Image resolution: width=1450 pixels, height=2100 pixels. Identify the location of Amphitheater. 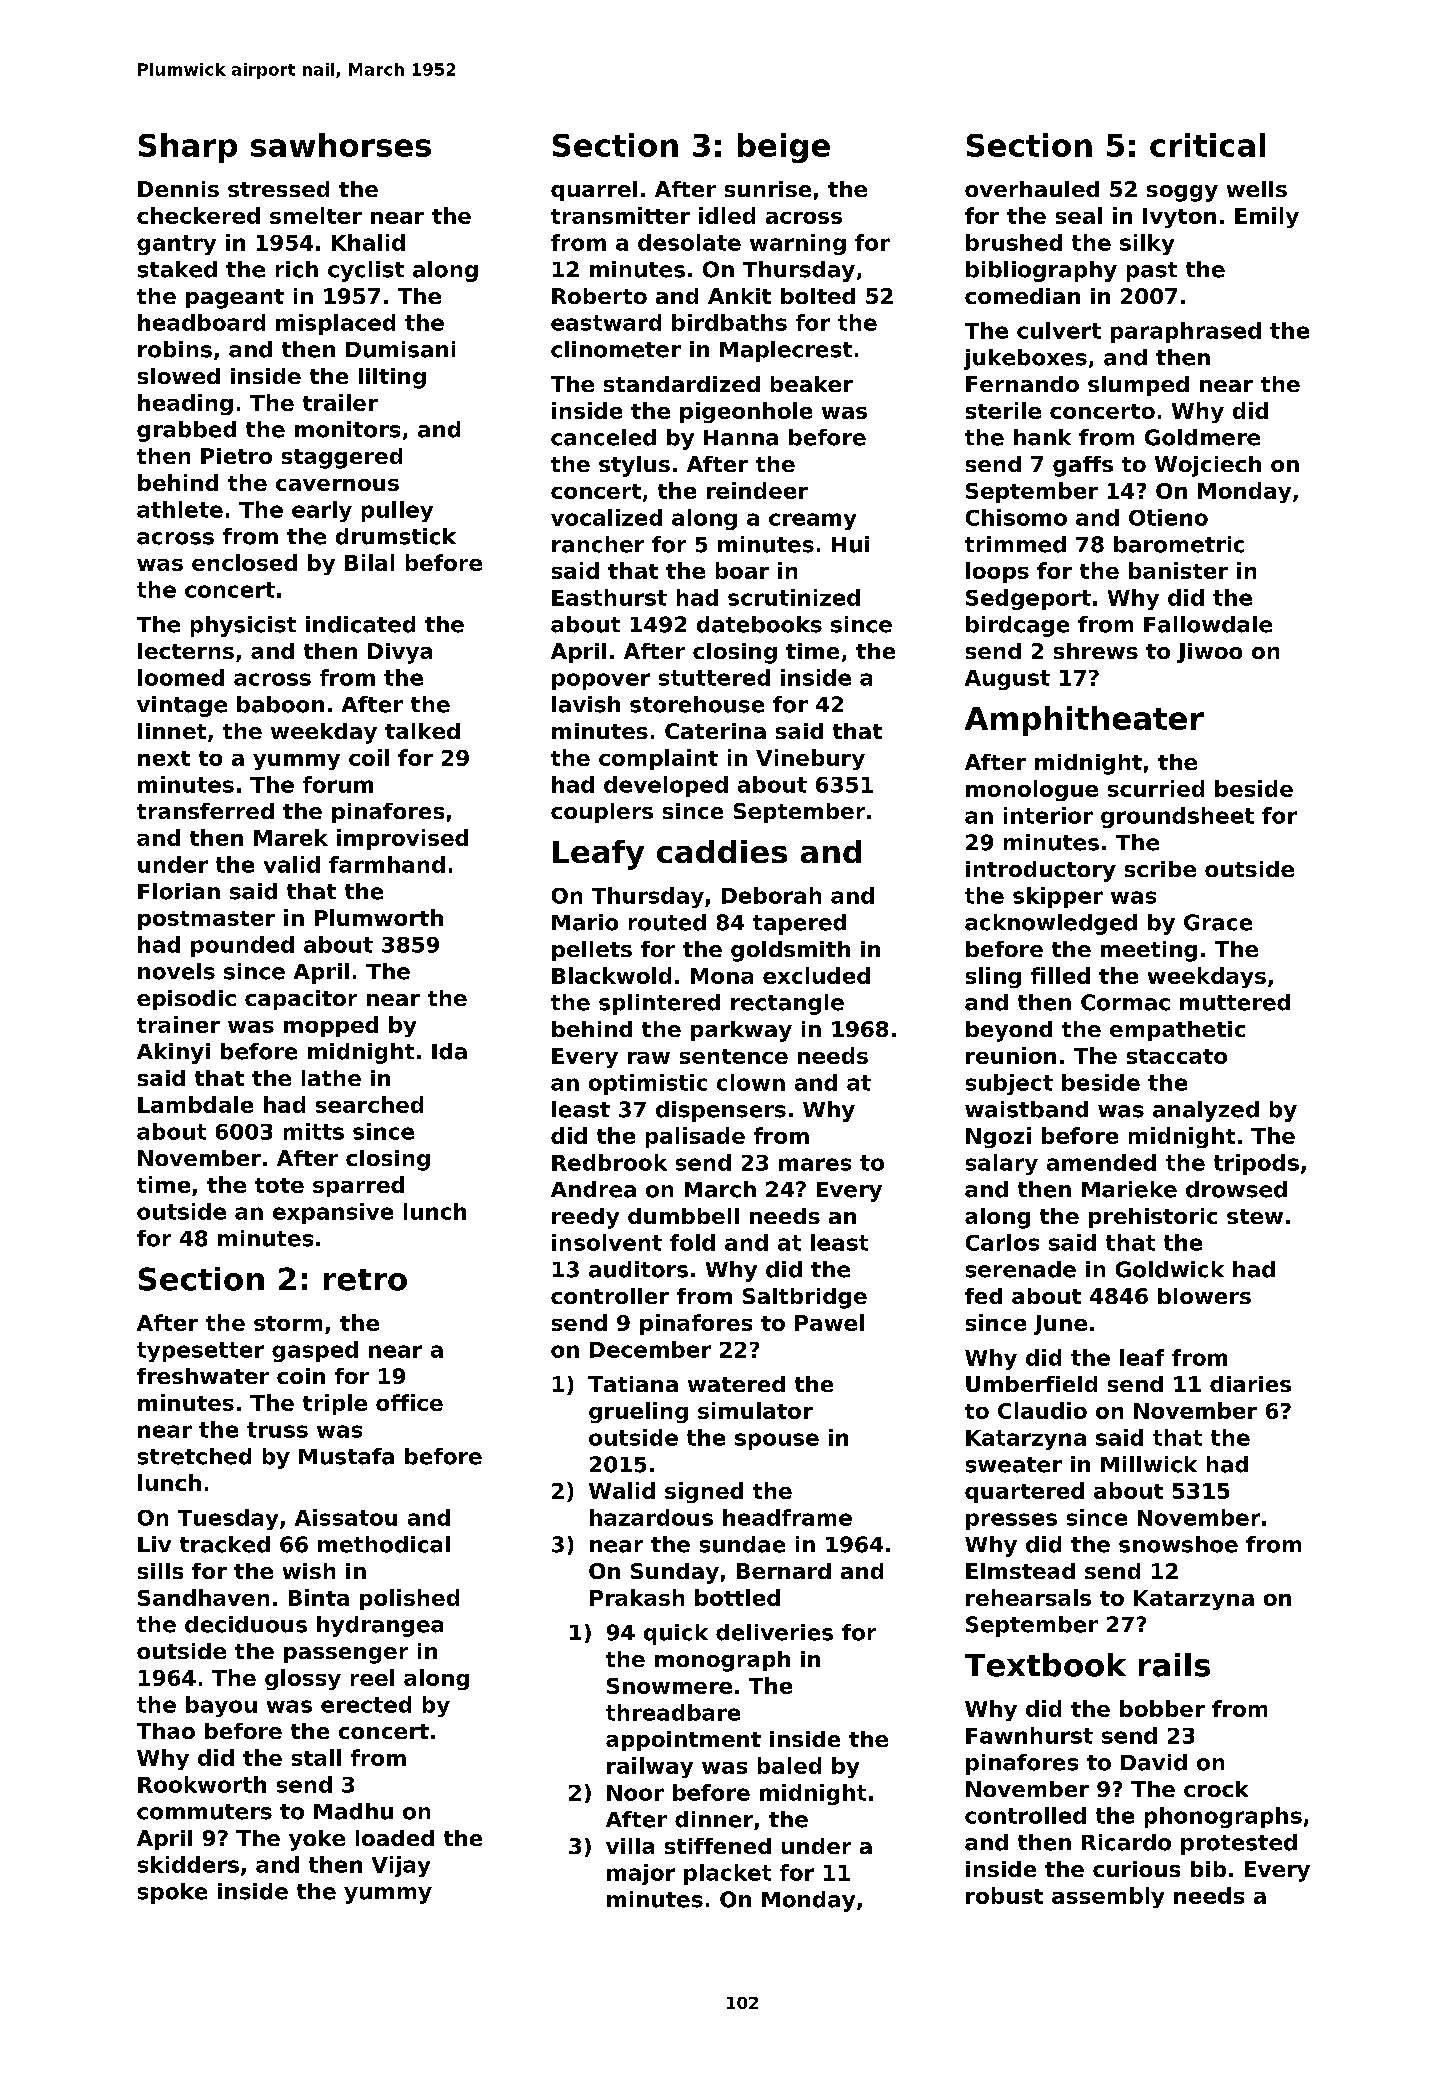
(1084, 721).
